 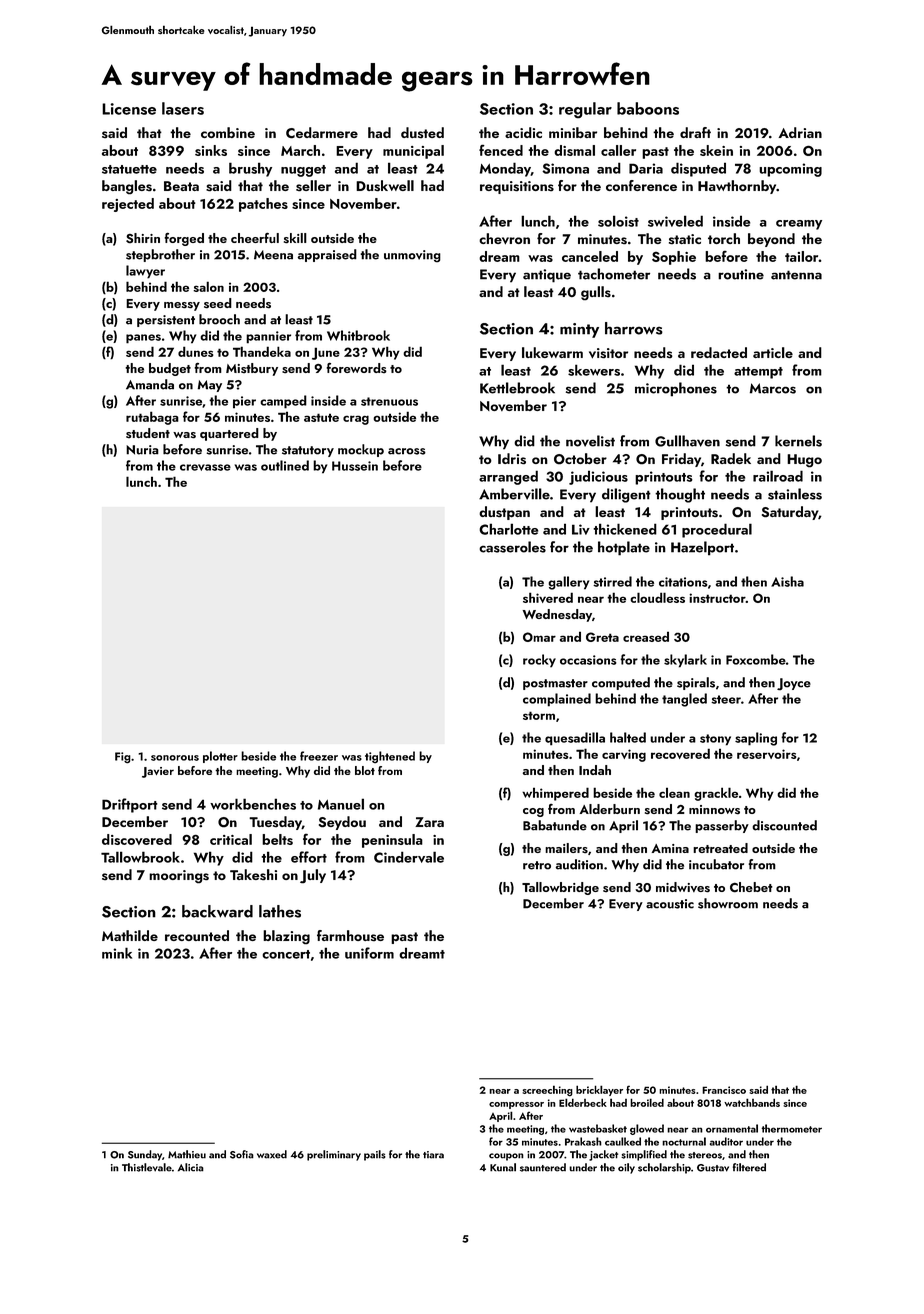 I want to click on waxed, so click(x=272, y=1154).
